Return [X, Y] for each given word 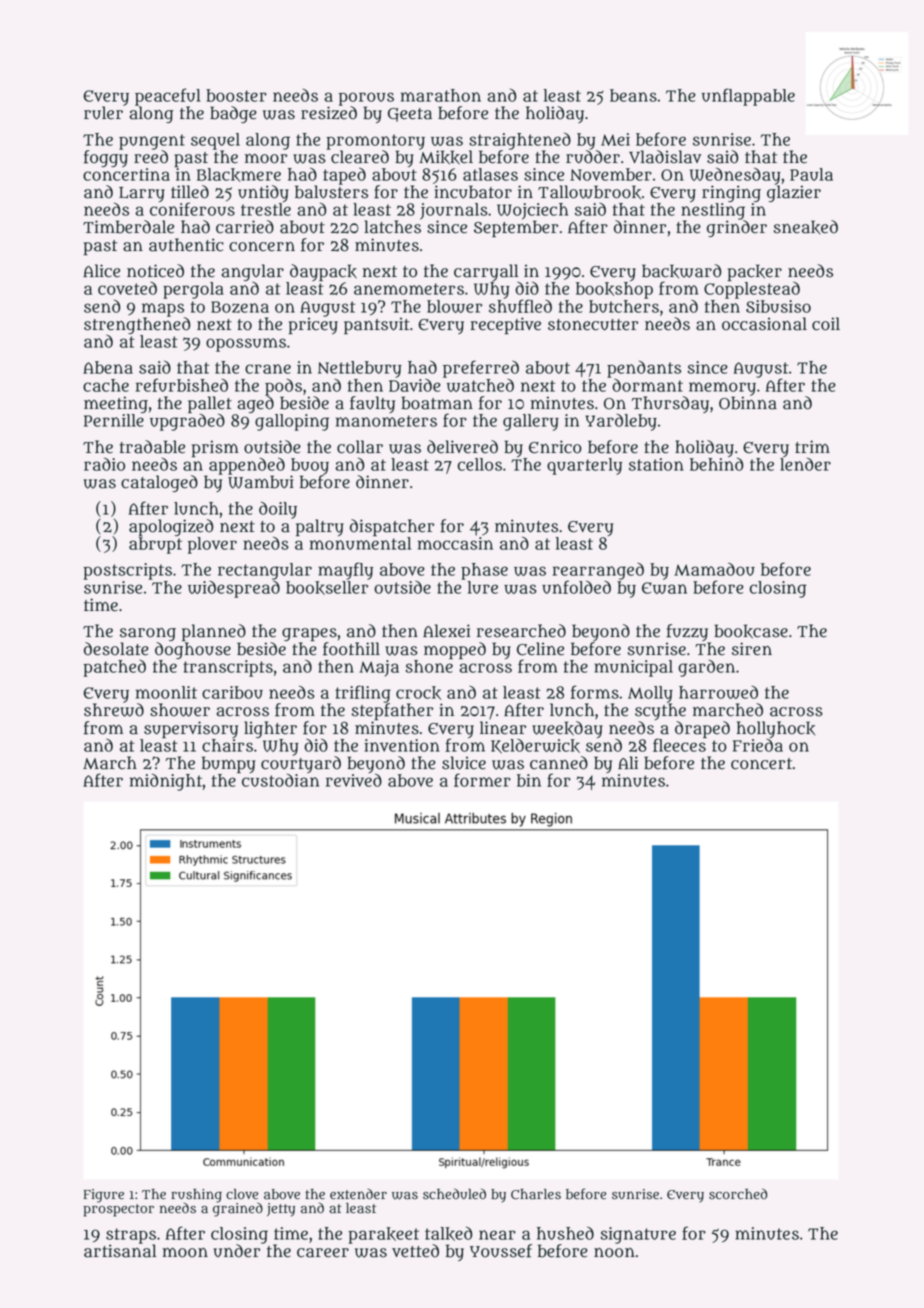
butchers [624, 306]
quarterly [584, 466]
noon [614, 1252]
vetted [415, 1251]
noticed [155, 271]
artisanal [120, 1251]
